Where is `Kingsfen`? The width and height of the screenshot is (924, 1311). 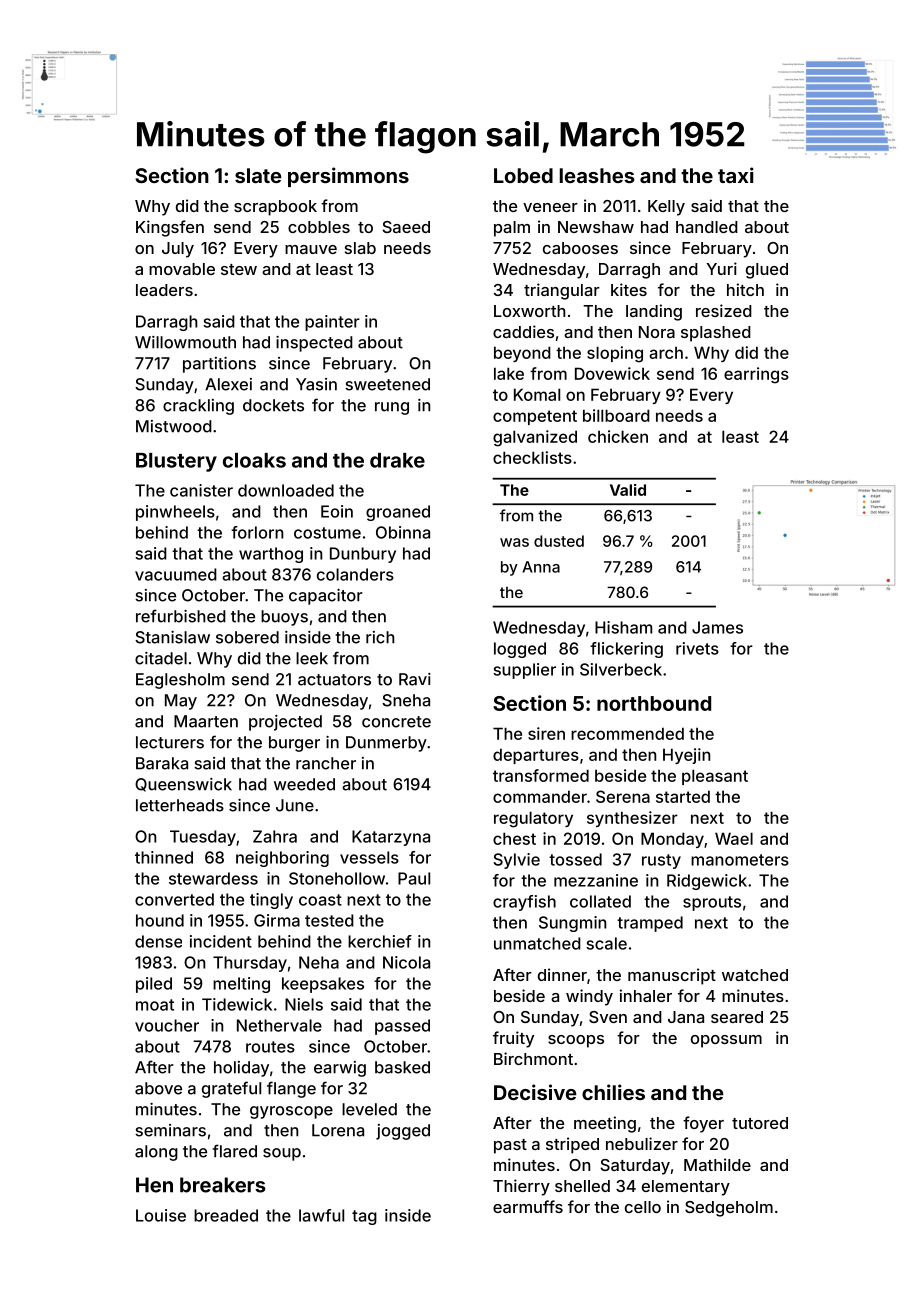 Kingsfen is located at coordinates (170, 228).
